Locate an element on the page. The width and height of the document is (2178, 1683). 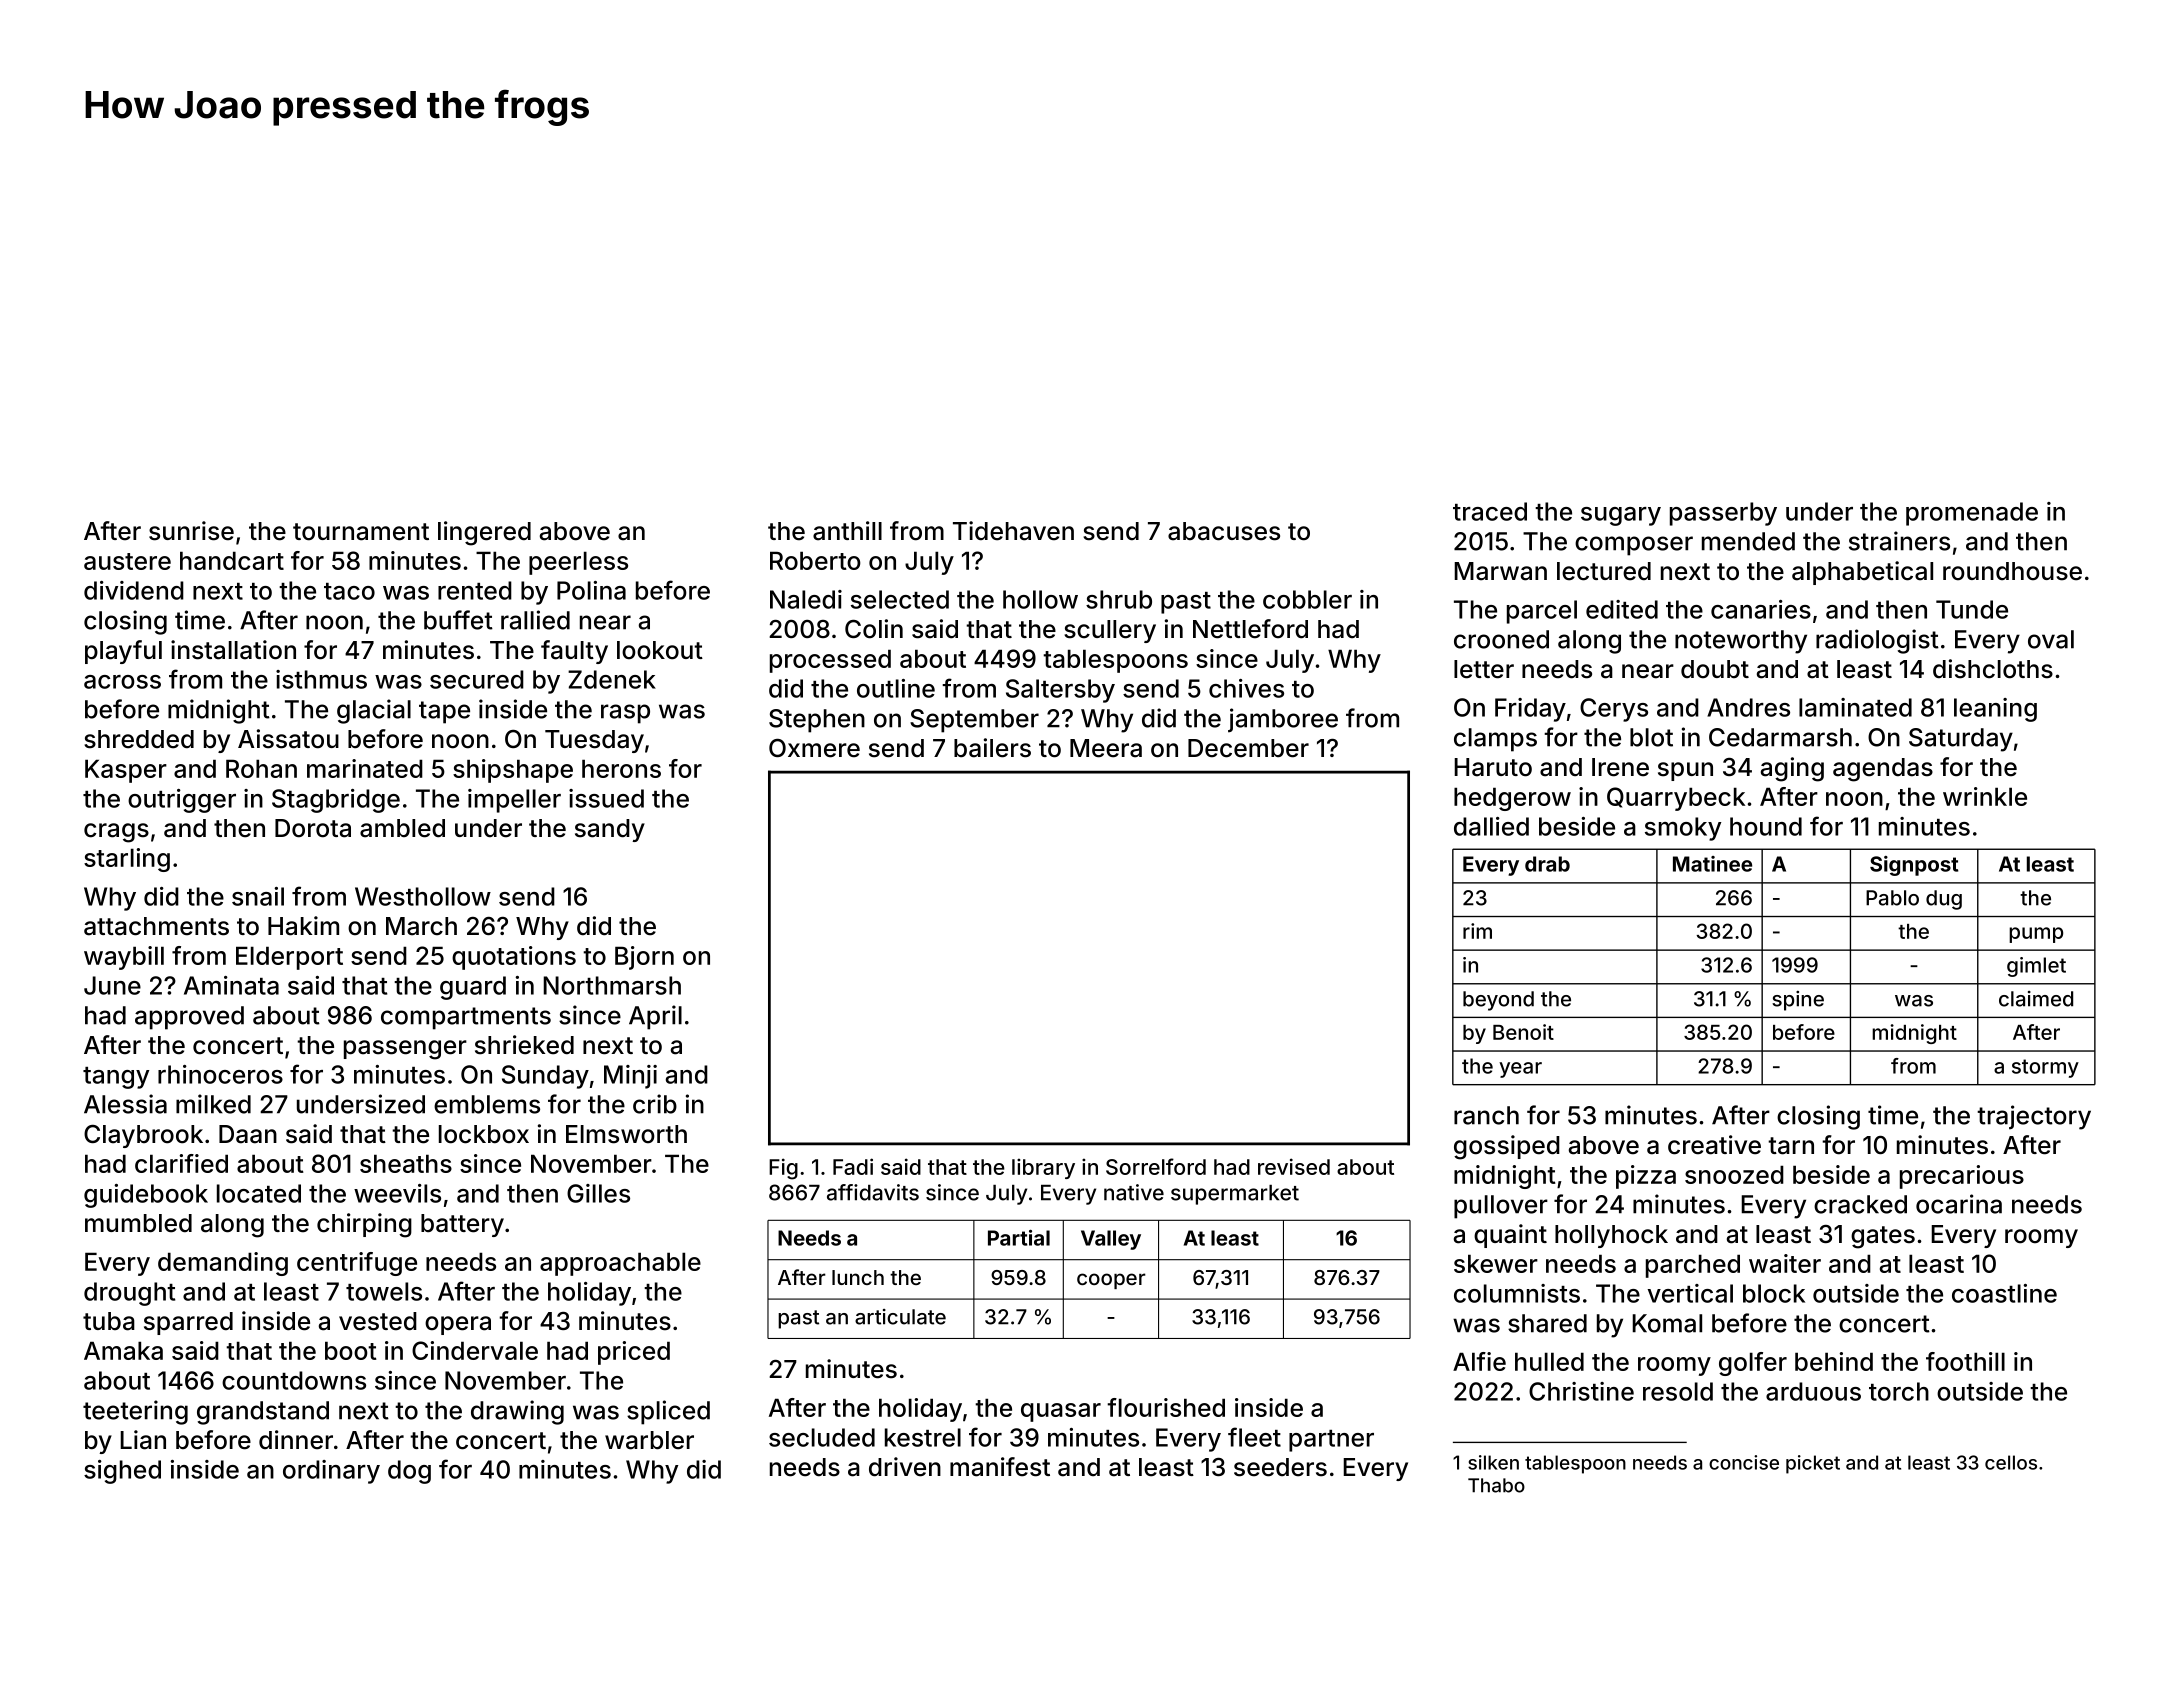
chirping is located at coordinates (364, 1225).
